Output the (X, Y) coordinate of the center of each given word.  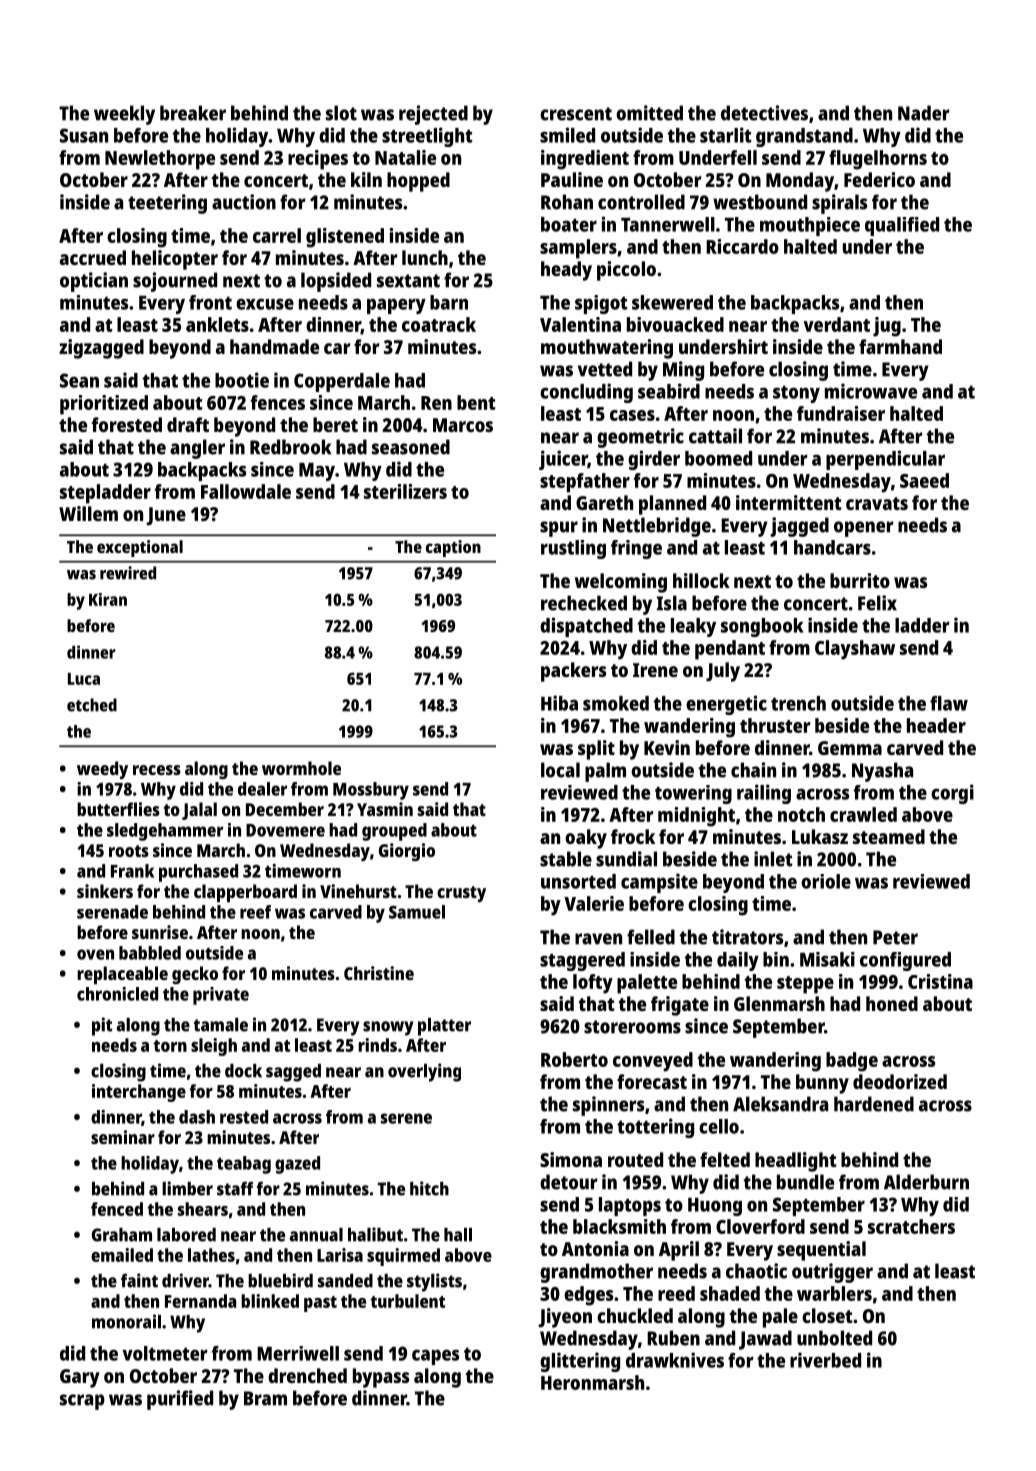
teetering (167, 204)
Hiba (559, 703)
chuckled (635, 1315)
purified (180, 1400)
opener (863, 529)
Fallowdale (246, 491)
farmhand (900, 346)
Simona (571, 1159)
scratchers (911, 1226)
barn (449, 302)
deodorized (900, 1081)
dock (243, 1071)
